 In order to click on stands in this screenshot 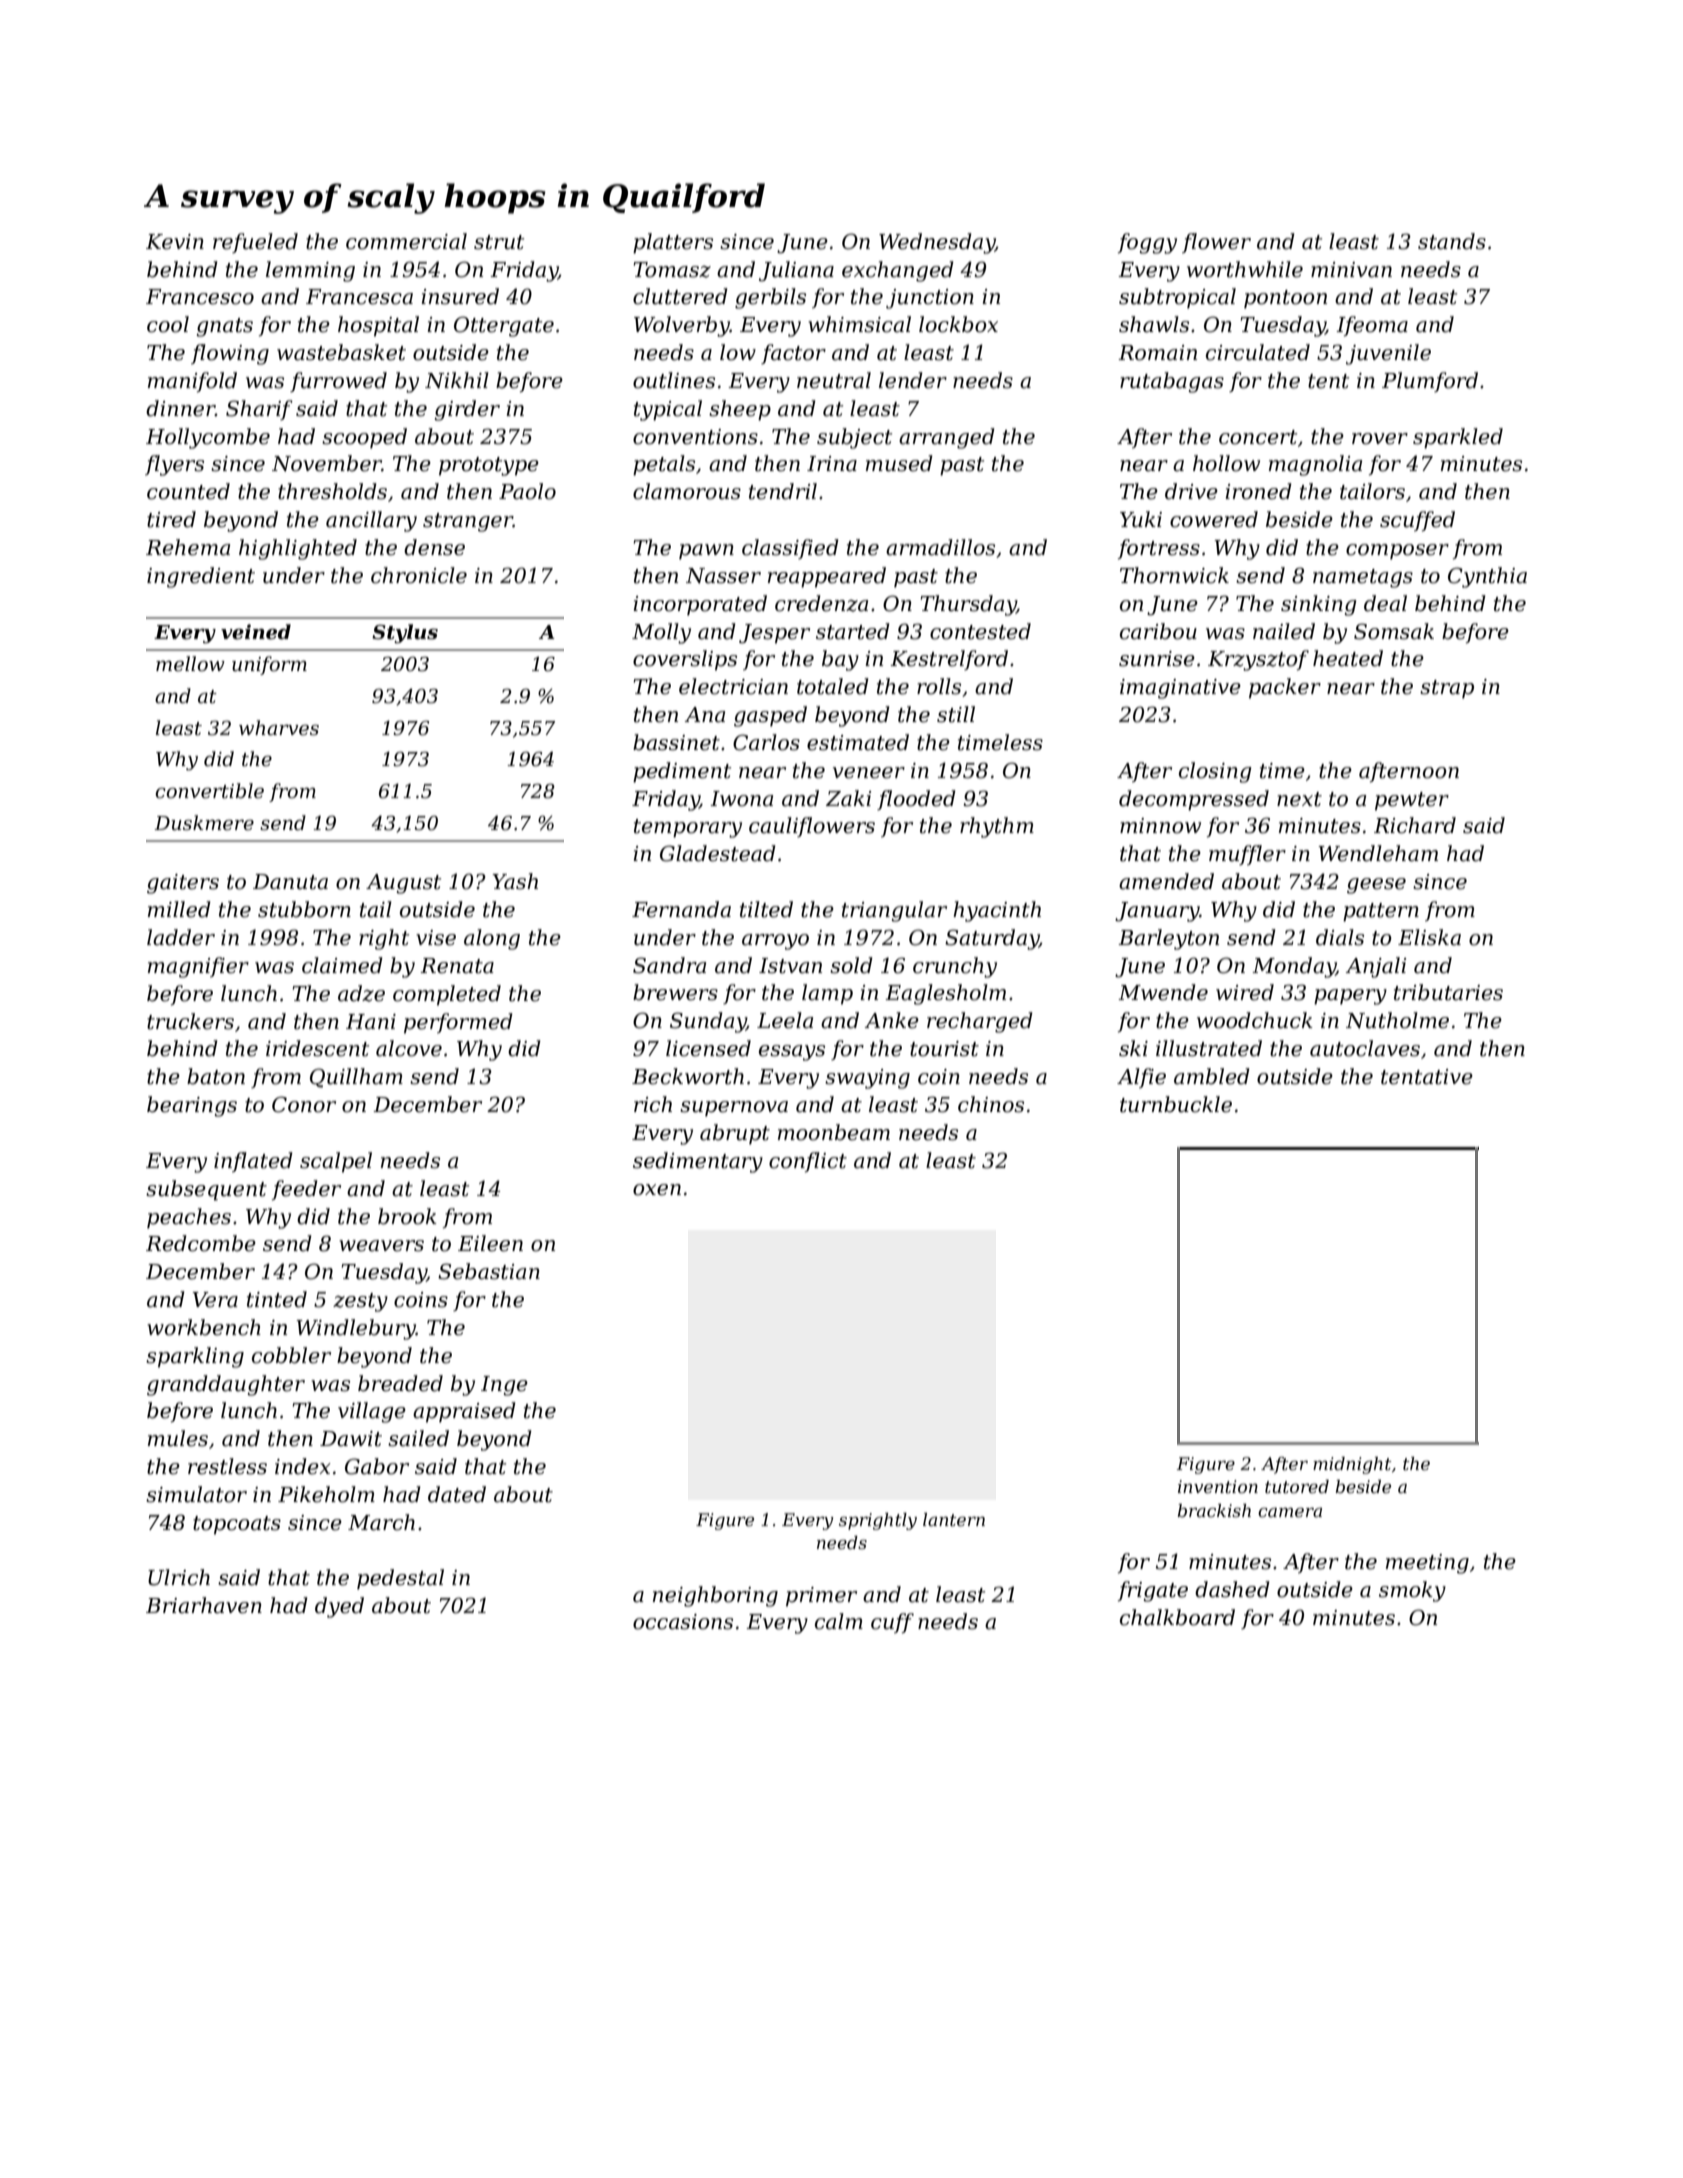, I will do `click(1452, 241)`.
